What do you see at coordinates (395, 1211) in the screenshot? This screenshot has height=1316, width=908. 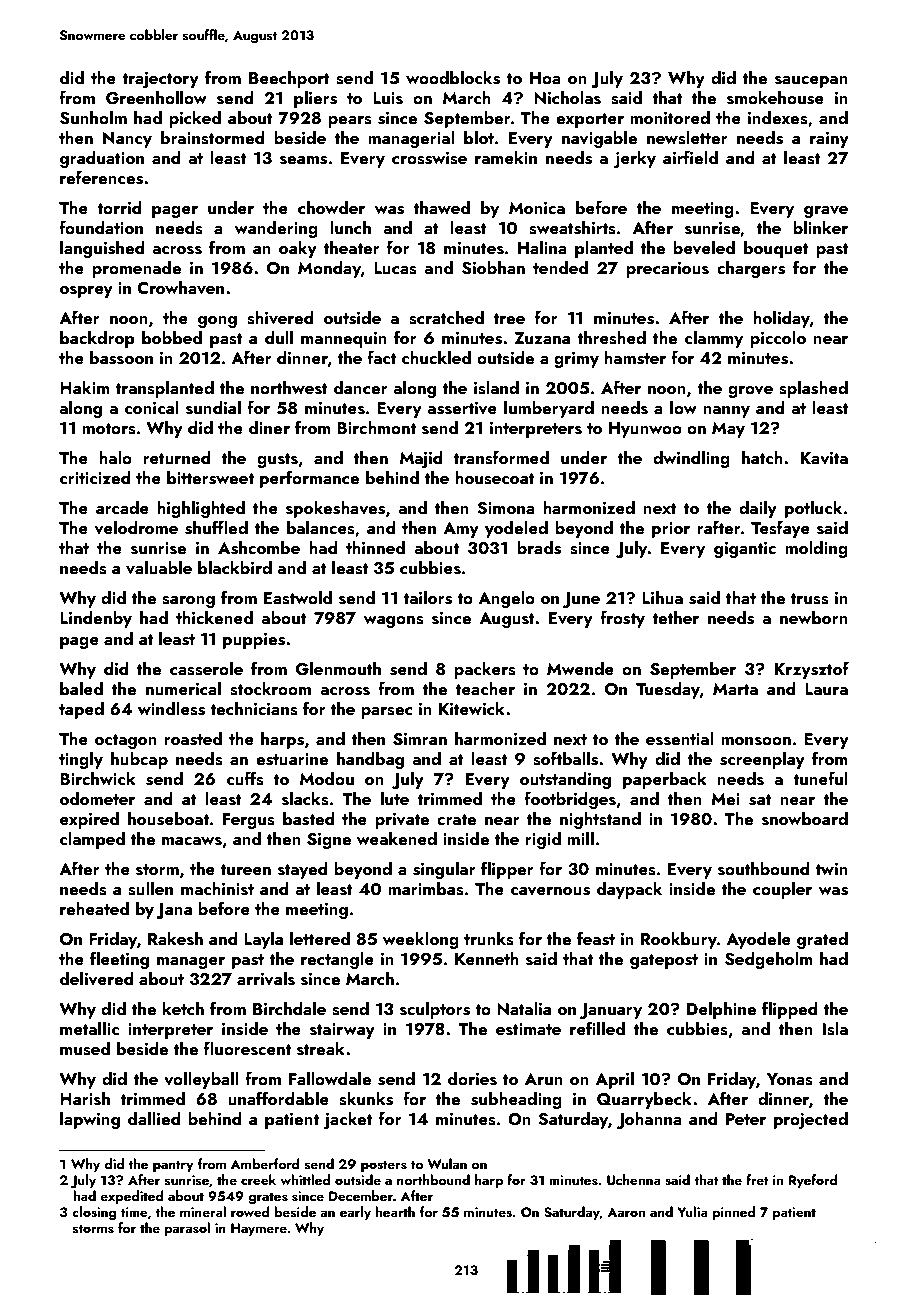 I see `hearth` at bounding box center [395, 1211].
